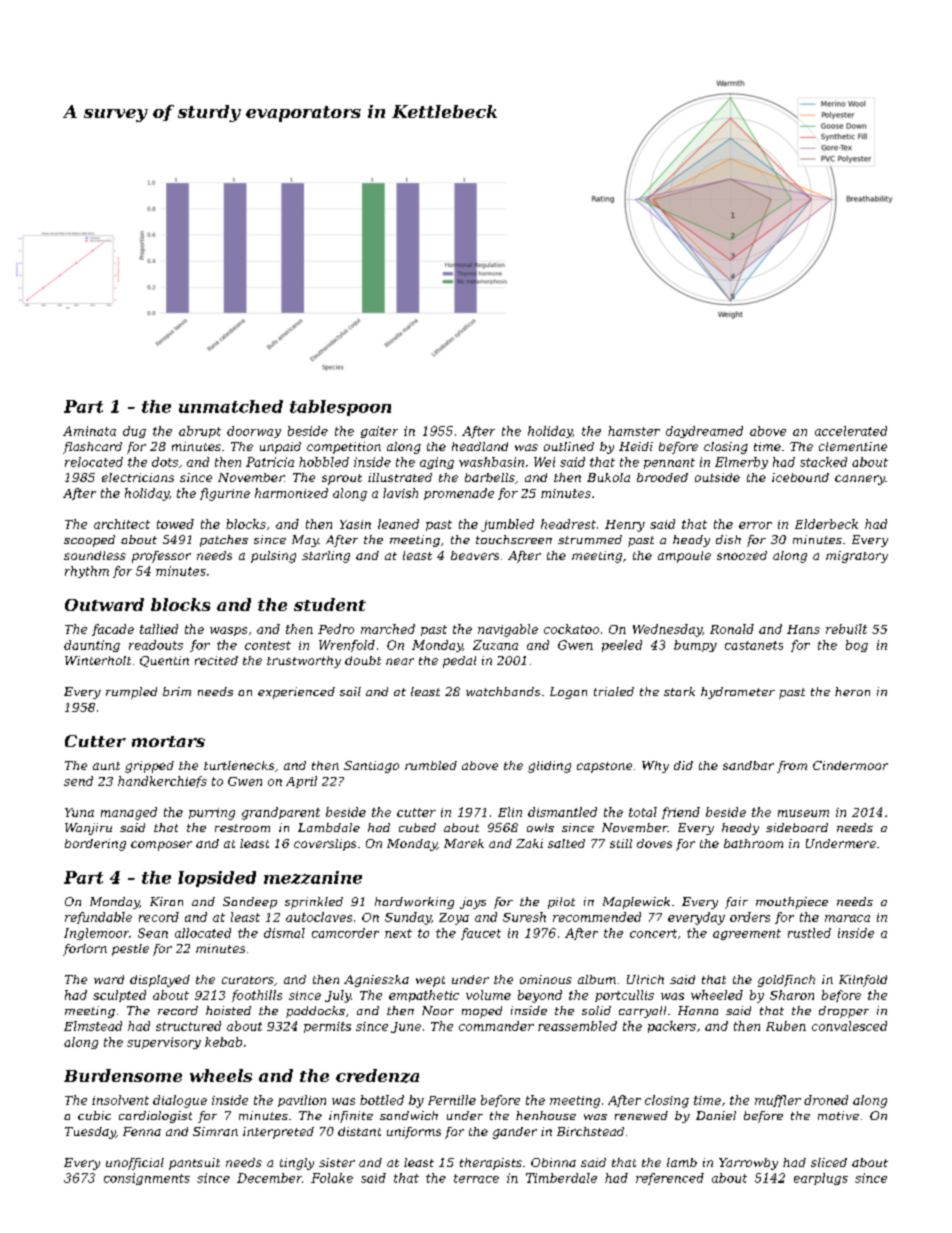 The width and height of the page is (952, 1233). I want to click on Aminata, so click(89, 431).
